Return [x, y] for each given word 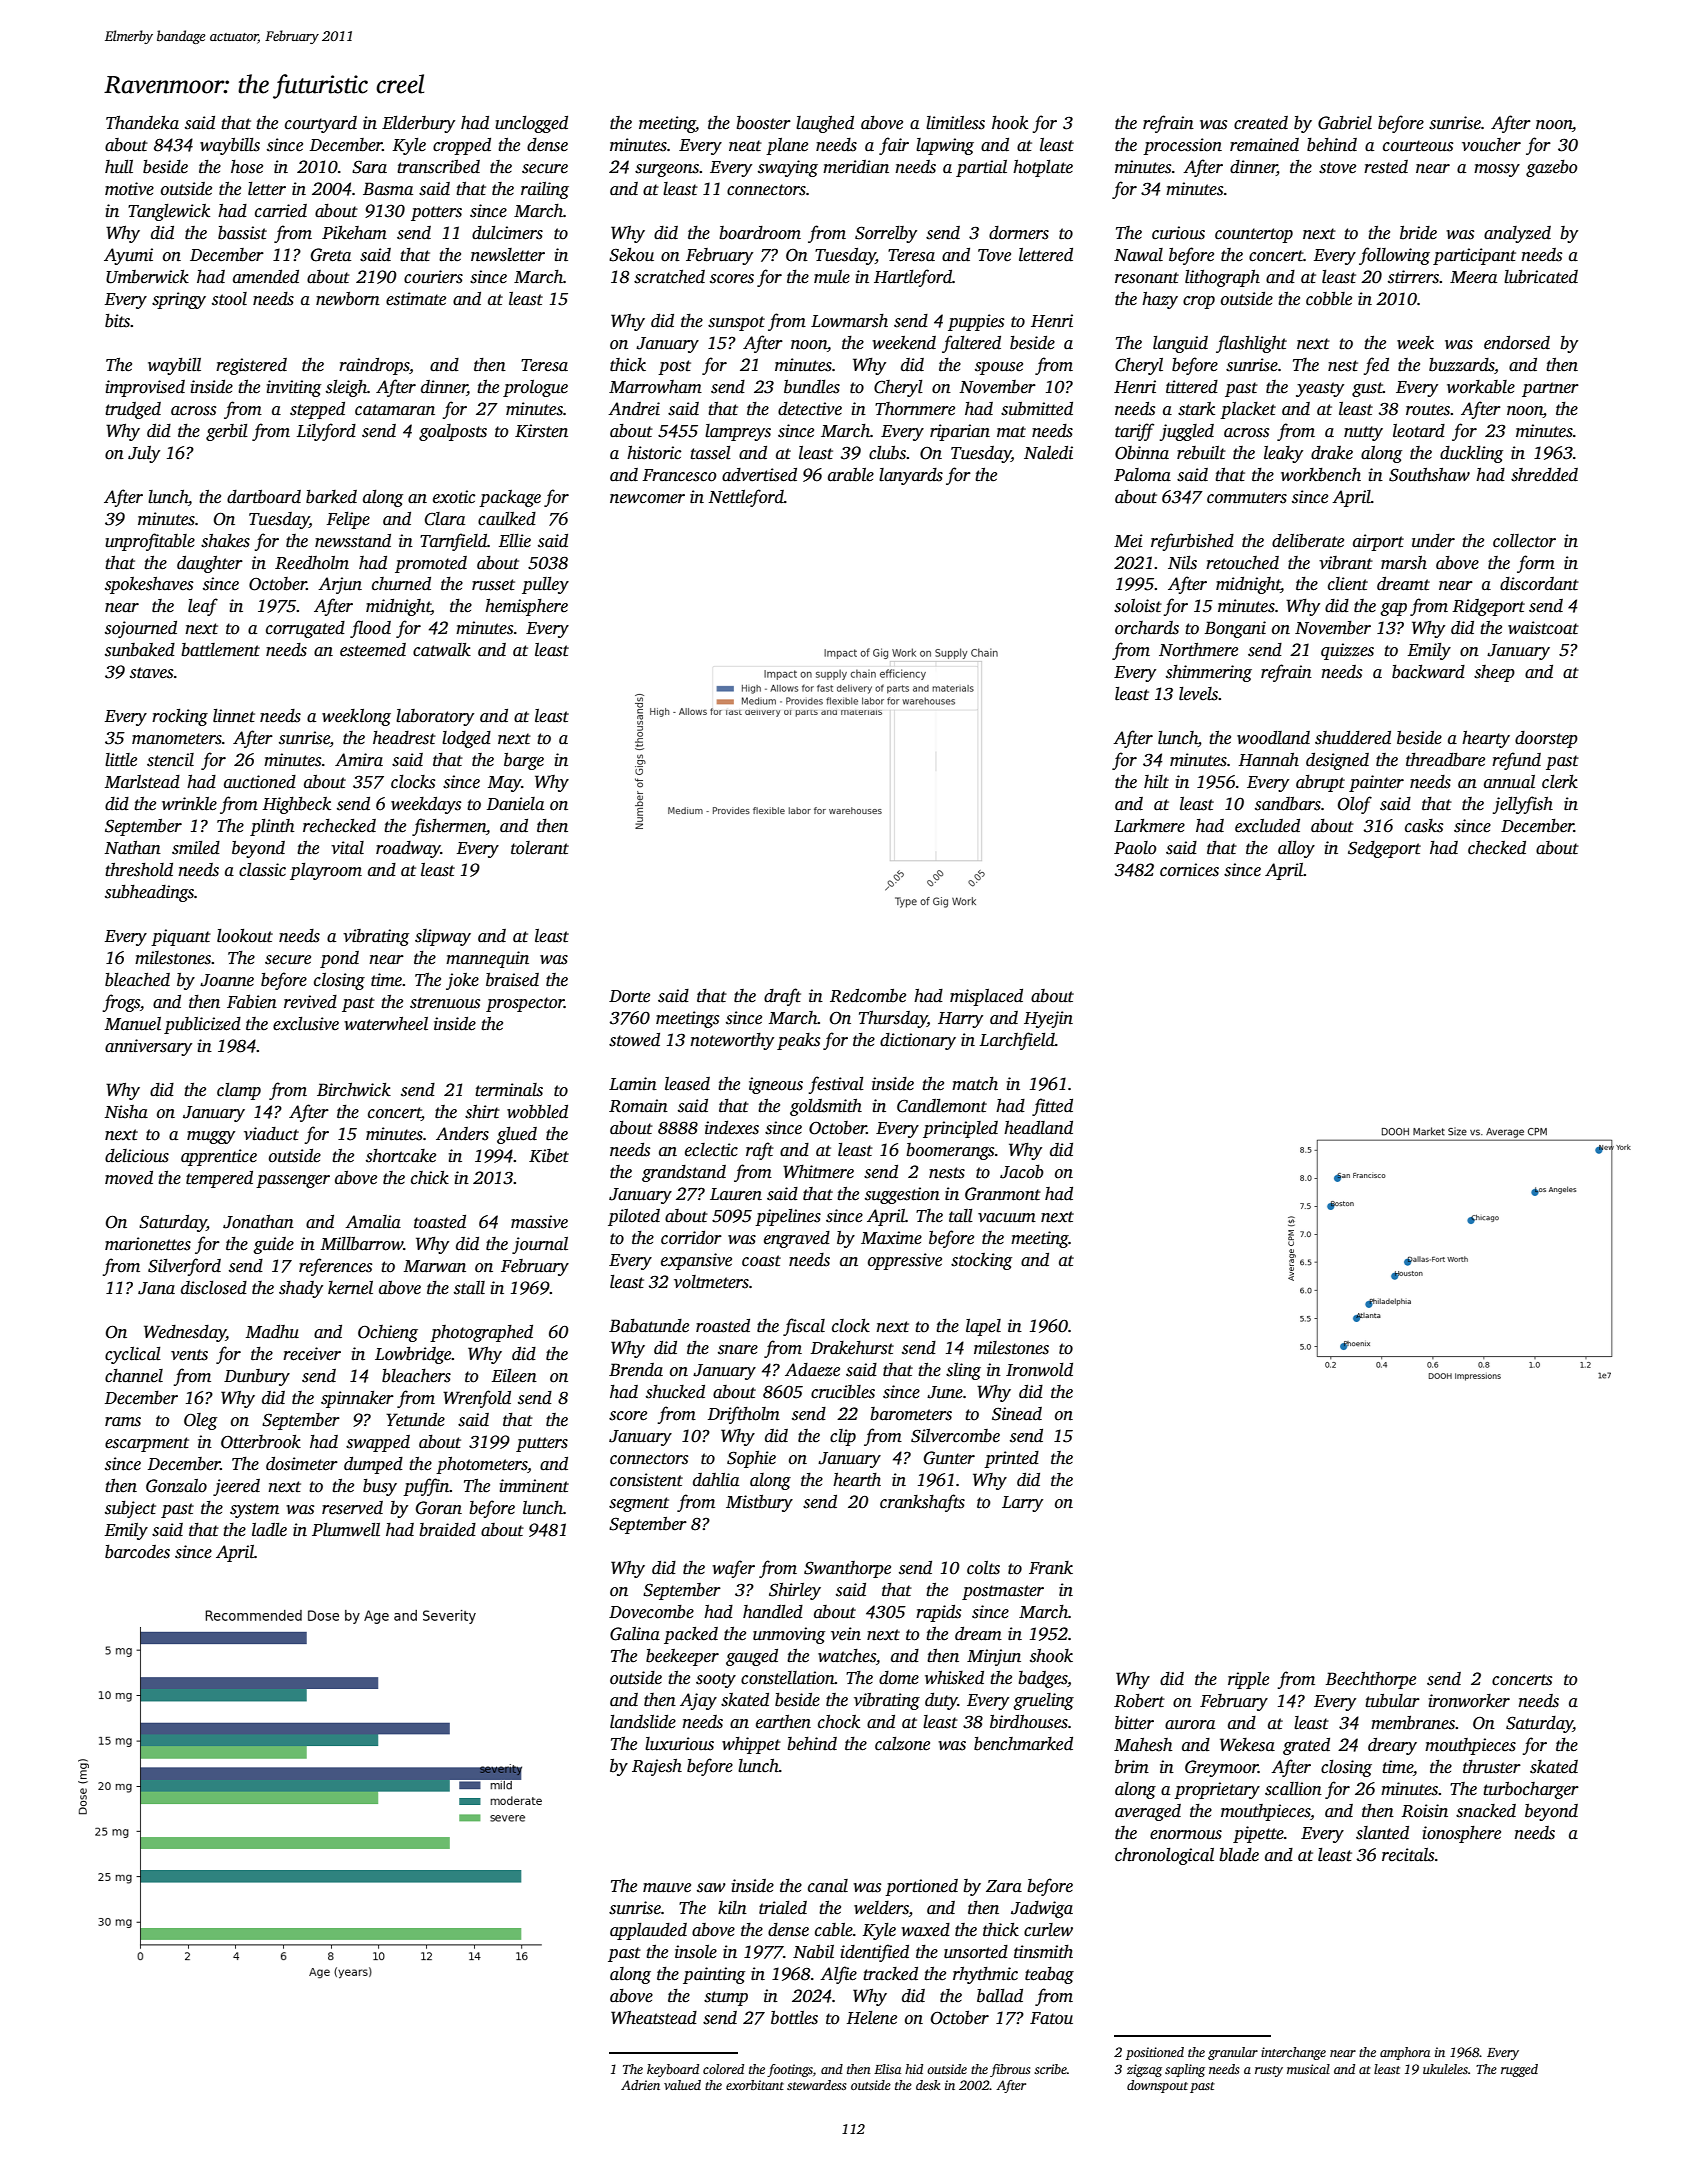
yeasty [1320, 389]
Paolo [1135, 848]
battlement [220, 650]
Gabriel [1345, 123]
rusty [1269, 2071]
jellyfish [1523, 805]
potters [436, 213]
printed [1011, 1459]
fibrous [1010, 2070]
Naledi [1048, 453]
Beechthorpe [1371, 1680]
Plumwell [346, 1530]
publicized [202, 1025]
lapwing [945, 146]
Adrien [640, 2085]
